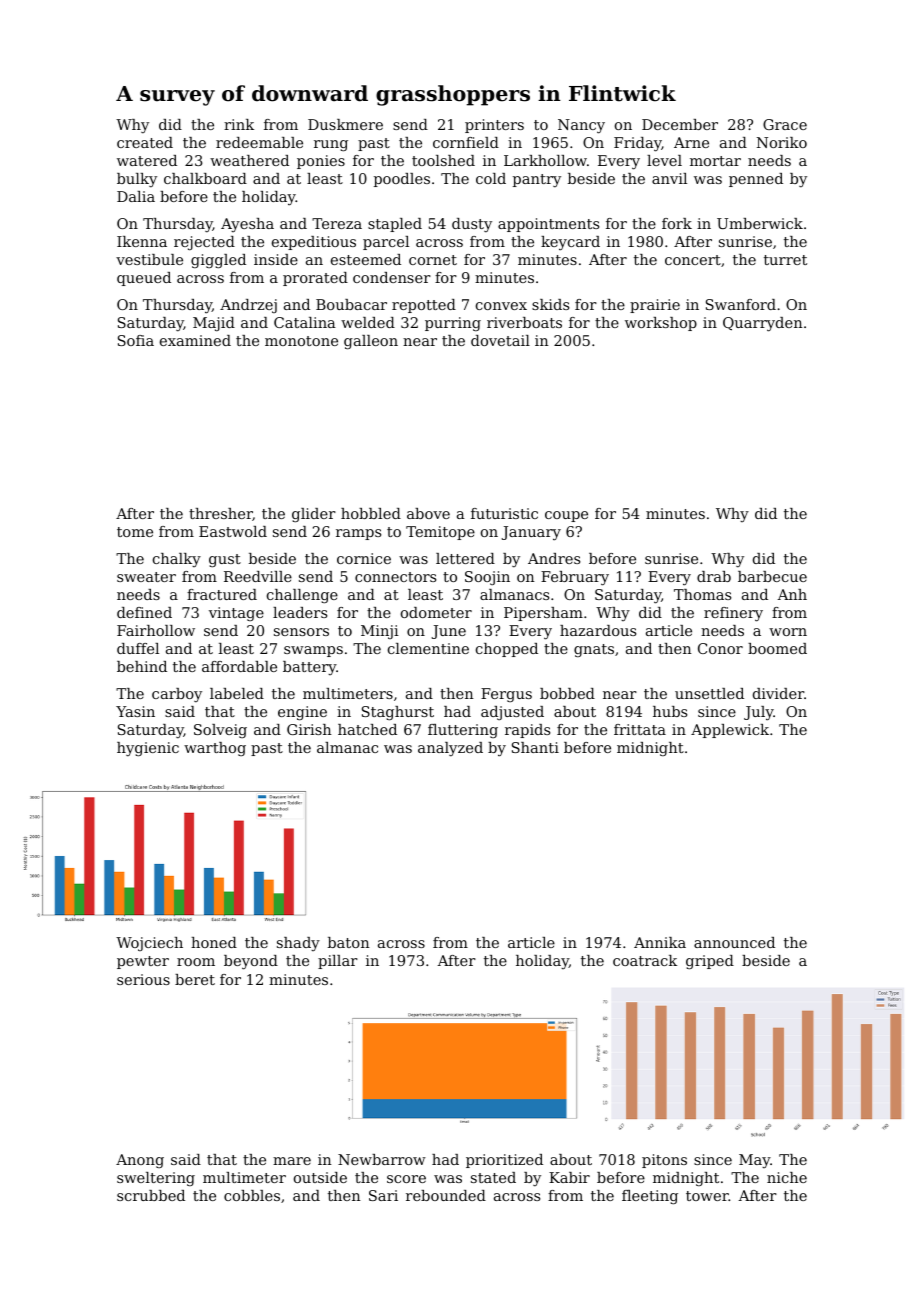 The height and width of the screenshot is (1308, 924). Describe the element at coordinates (640, 729) in the screenshot. I see `frittata` at that location.
